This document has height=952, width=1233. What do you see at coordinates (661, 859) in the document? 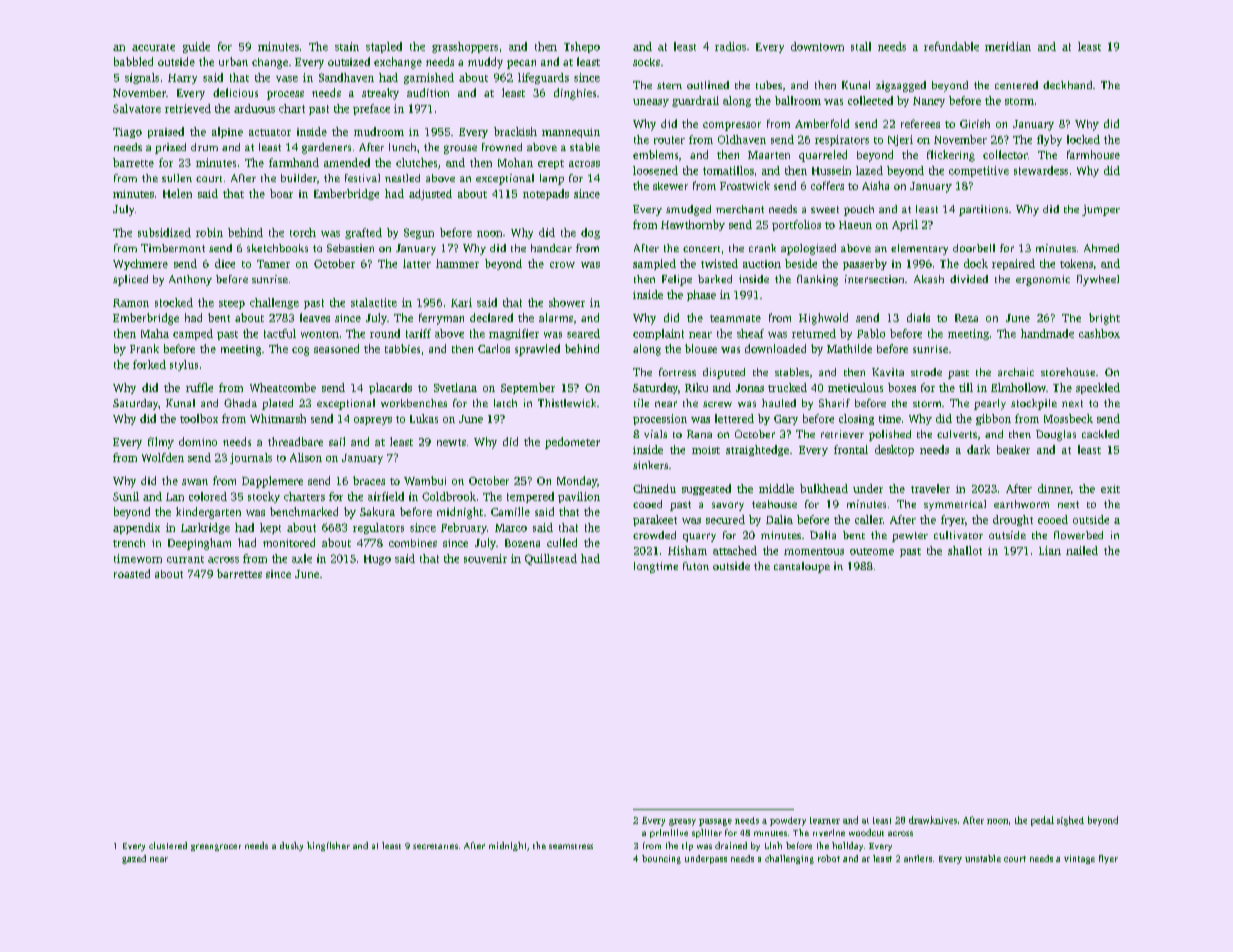
I see `bouncing` at bounding box center [661, 859].
